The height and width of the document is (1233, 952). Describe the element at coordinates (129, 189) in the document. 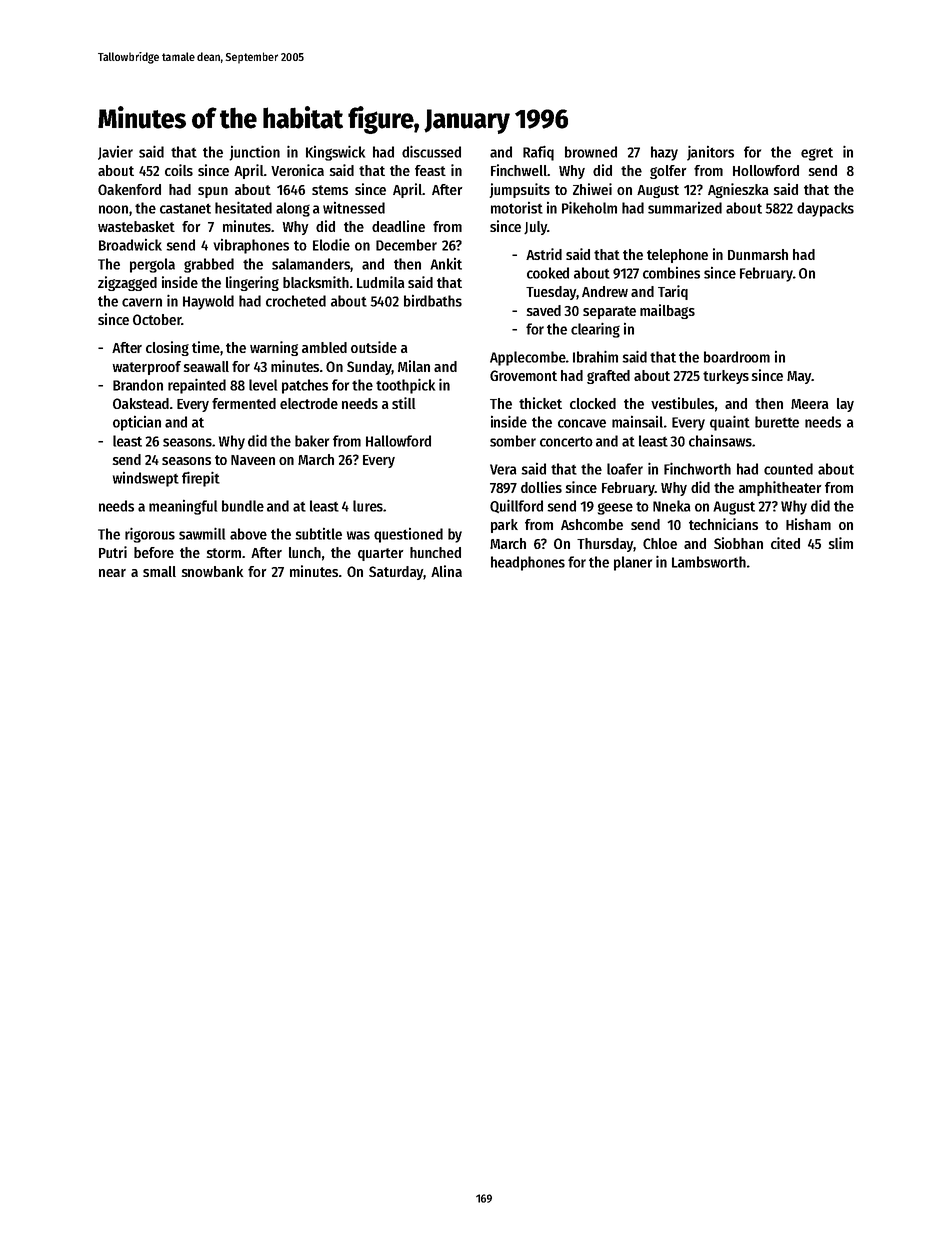

I see `Oakenford` at that location.
